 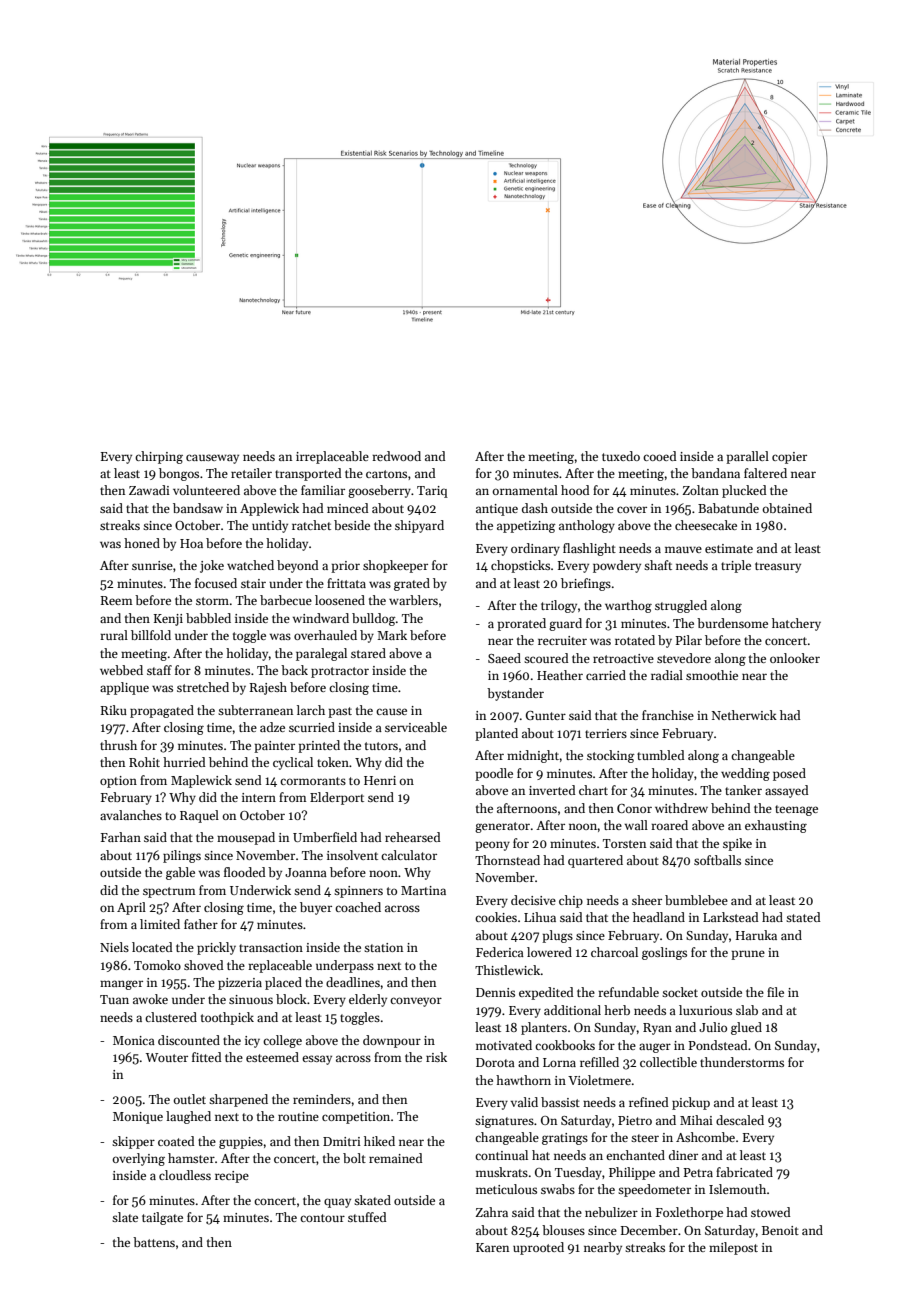 What do you see at coordinates (661, 755) in the page?
I see `tumbled` at bounding box center [661, 755].
